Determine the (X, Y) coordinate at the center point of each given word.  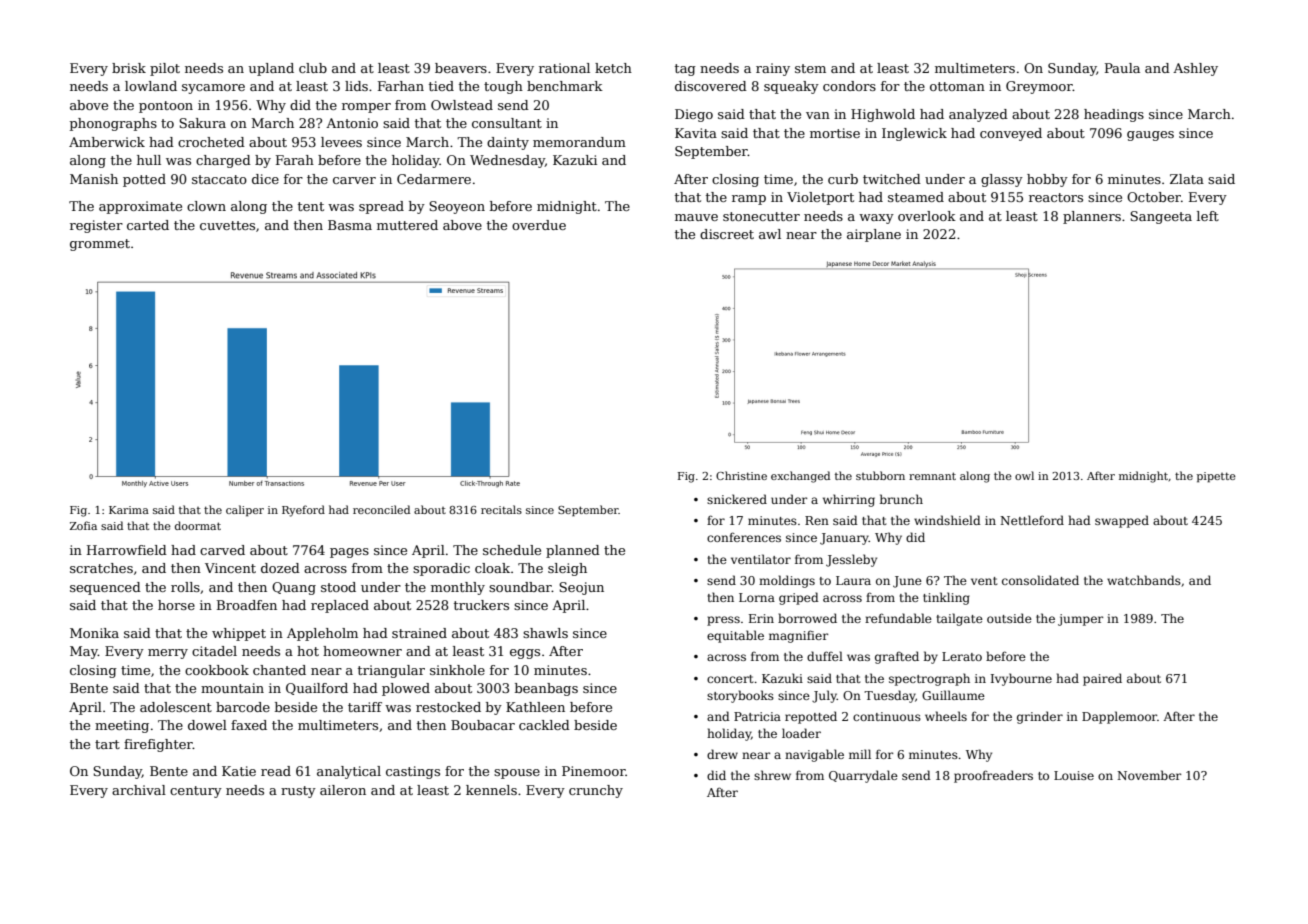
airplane (874, 235)
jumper (1080, 620)
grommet (100, 245)
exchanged (800, 477)
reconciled (381, 509)
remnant (932, 476)
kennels (491, 790)
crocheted (211, 142)
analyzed (978, 115)
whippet (239, 634)
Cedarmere (434, 179)
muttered (407, 225)
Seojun (581, 588)
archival (139, 790)
